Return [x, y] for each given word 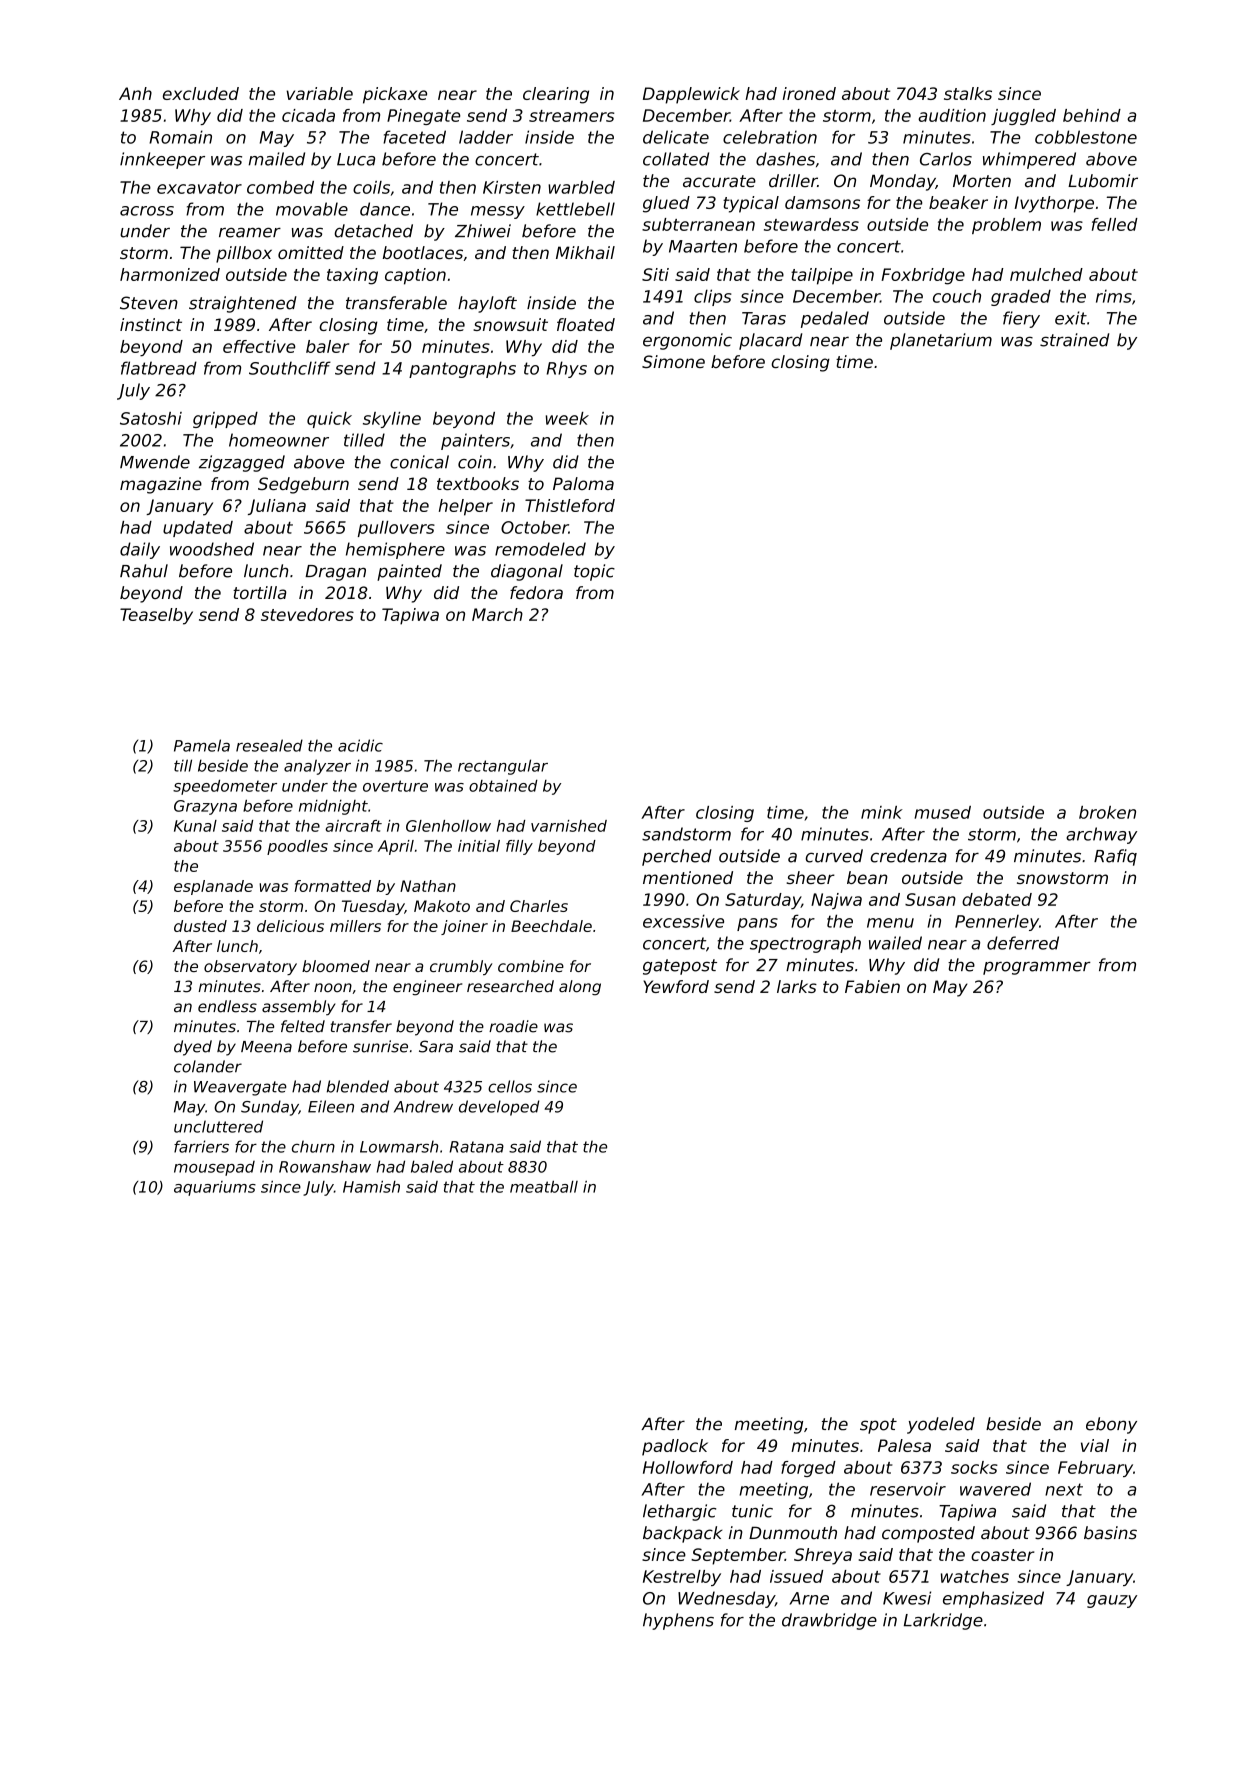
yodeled [941, 1425]
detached [373, 231]
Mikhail [585, 252]
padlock [675, 1447]
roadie [513, 1026]
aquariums [215, 1188]
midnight [333, 807]
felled [1115, 224]
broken [1107, 812]
